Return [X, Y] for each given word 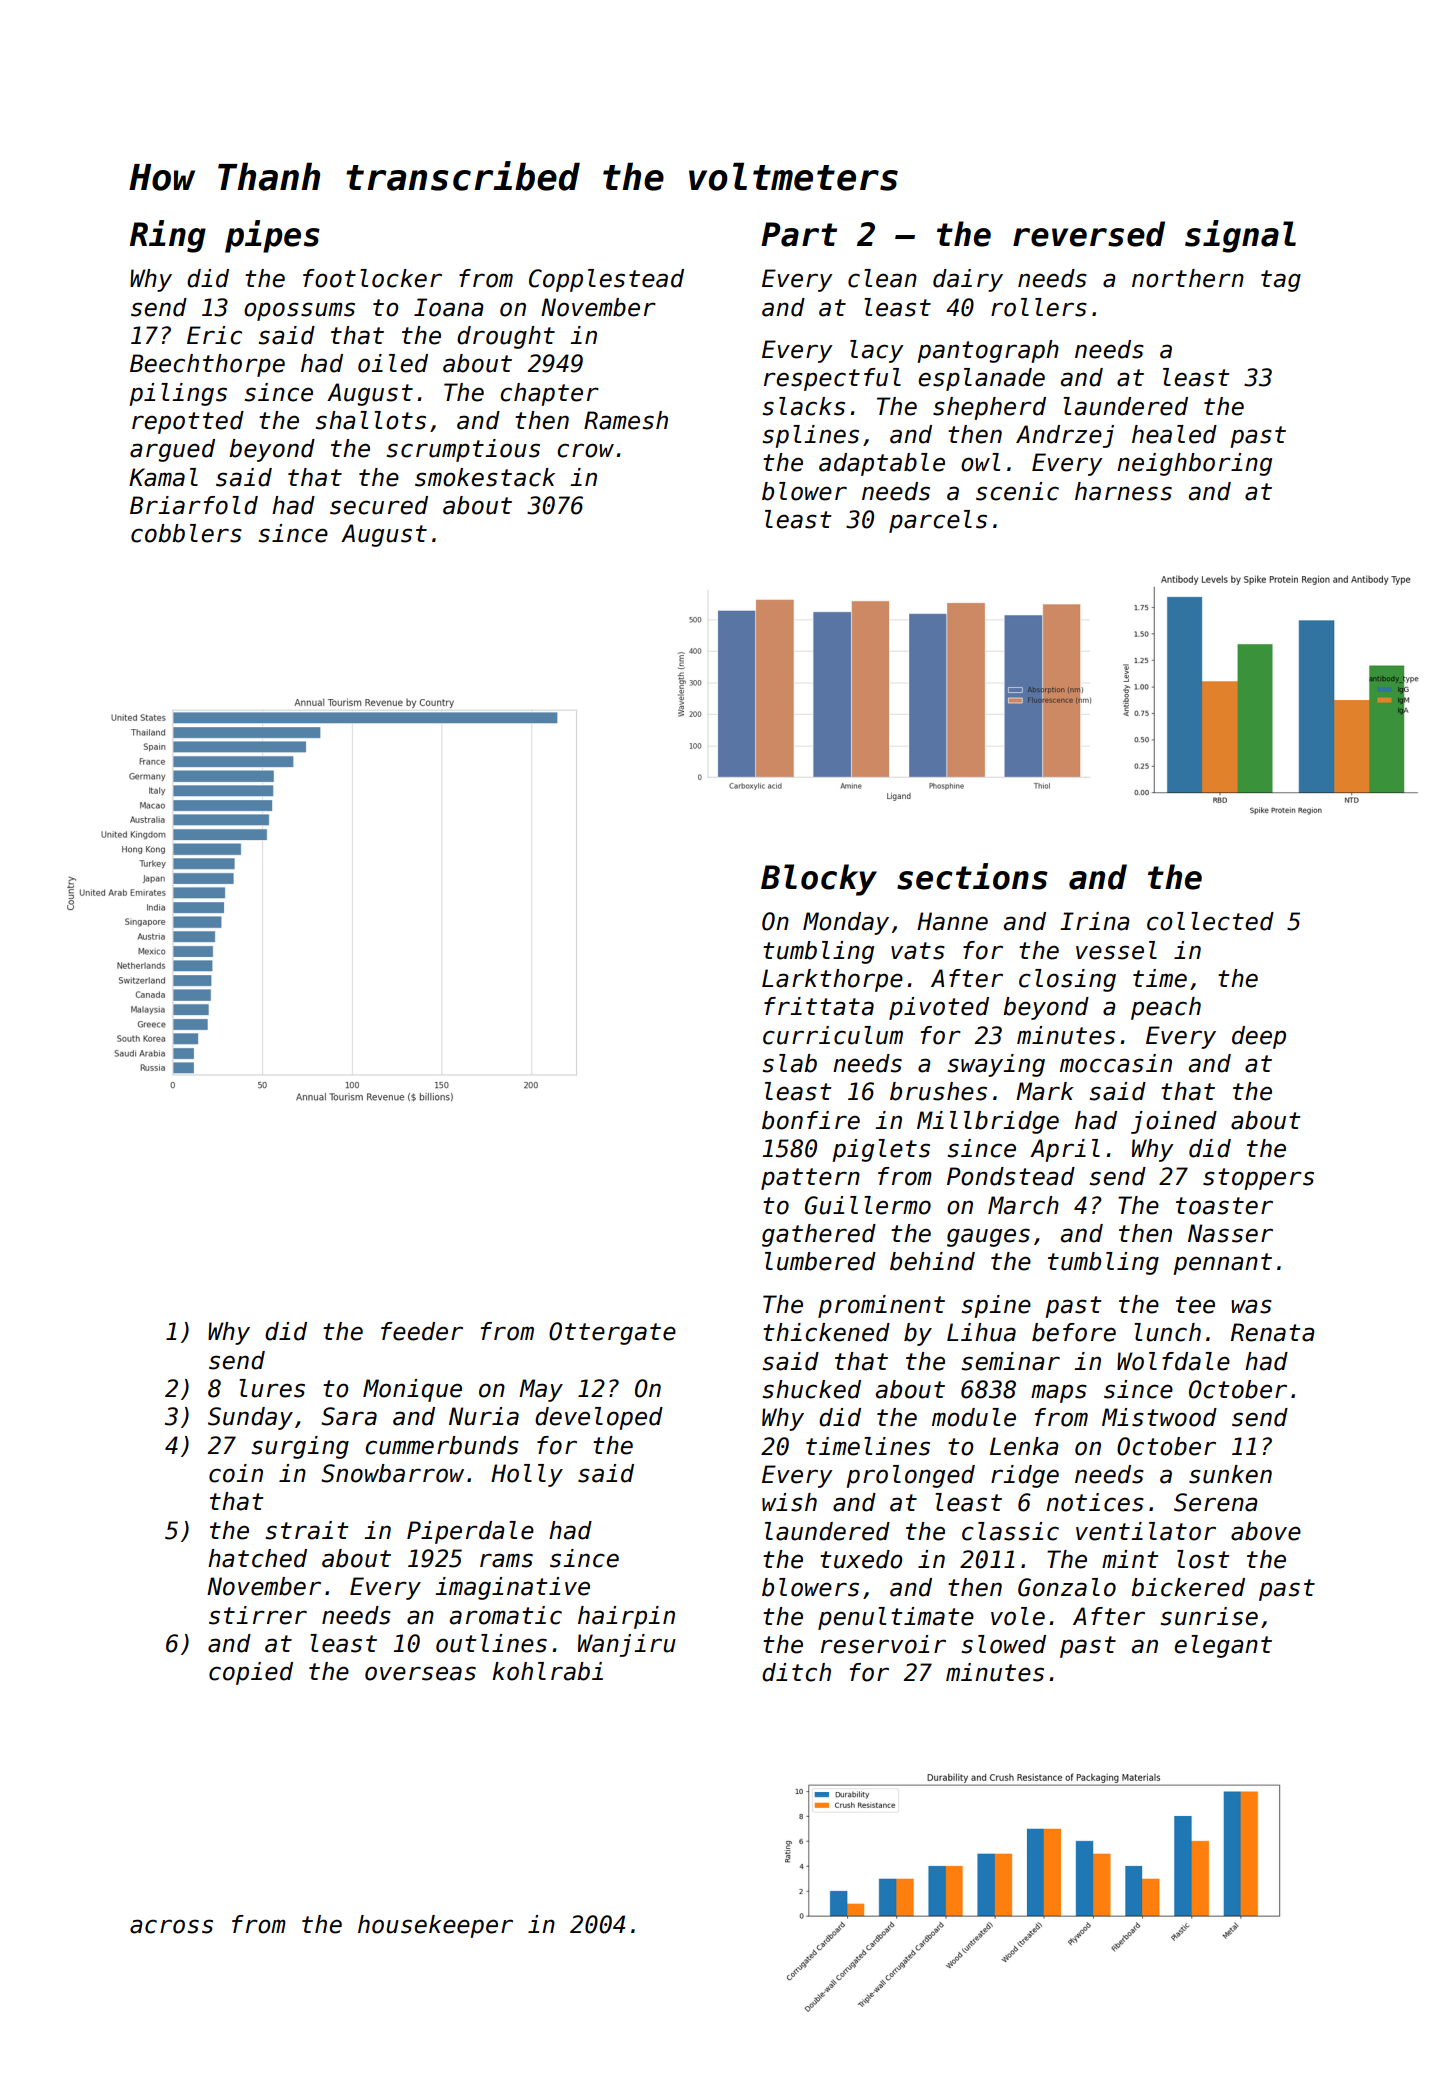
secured [379, 505]
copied [251, 1673]
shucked [812, 1389]
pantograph [988, 351]
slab [790, 1063]
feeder [422, 1331]
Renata [1273, 1332]
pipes [272, 236]
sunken [1230, 1474]
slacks [804, 406]
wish [789, 1502]
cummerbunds [442, 1445]
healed [1174, 434]
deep [1259, 1037]
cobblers [186, 533]
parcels [938, 521]
